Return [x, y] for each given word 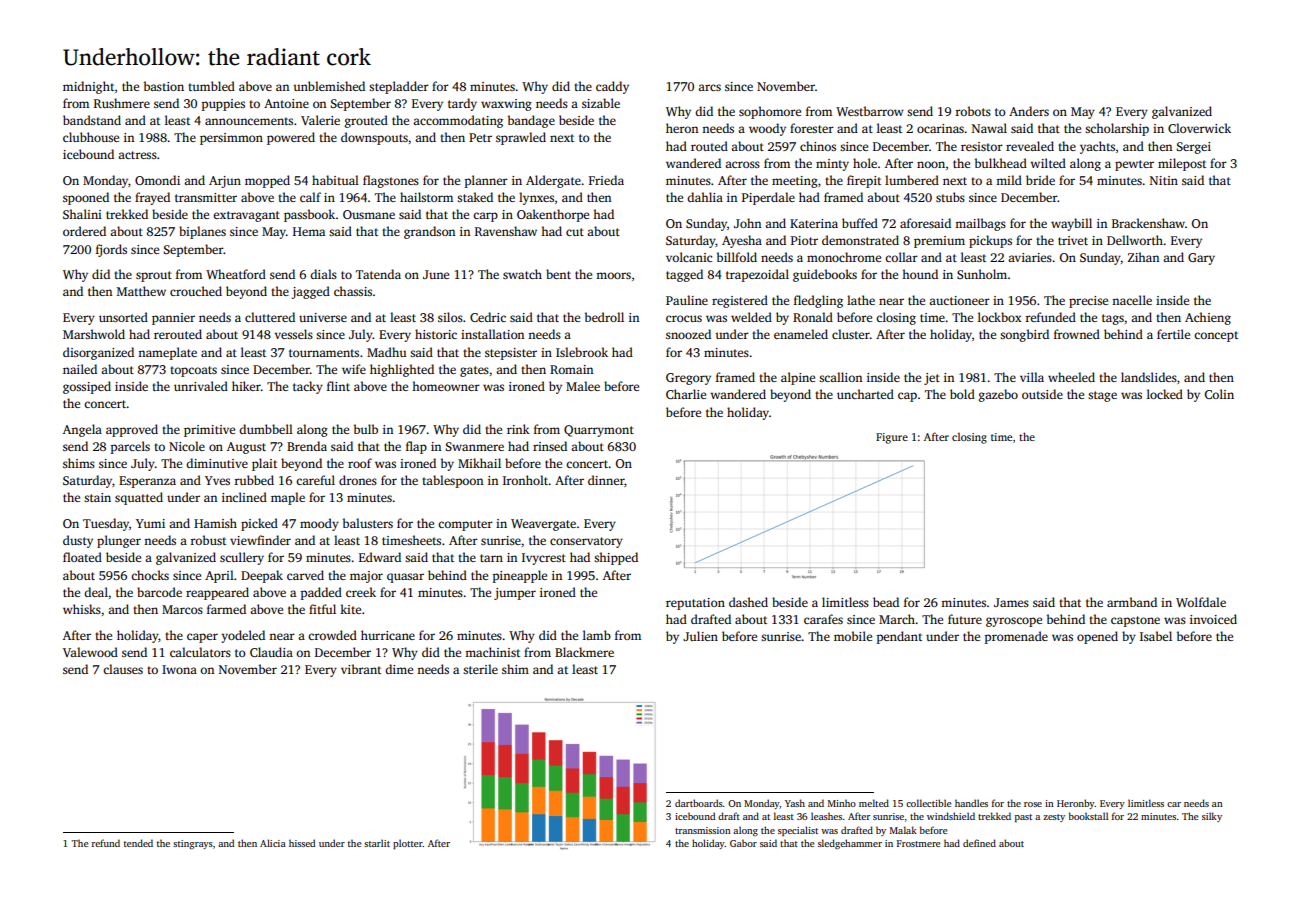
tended [138, 843]
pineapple [520, 576]
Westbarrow [870, 111]
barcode [159, 592]
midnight [89, 87]
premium [939, 242]
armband [1132, 602]
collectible [928, 803]
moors [613, 275]
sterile [480, 669]
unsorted [123, 317]
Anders [1029, 111]
